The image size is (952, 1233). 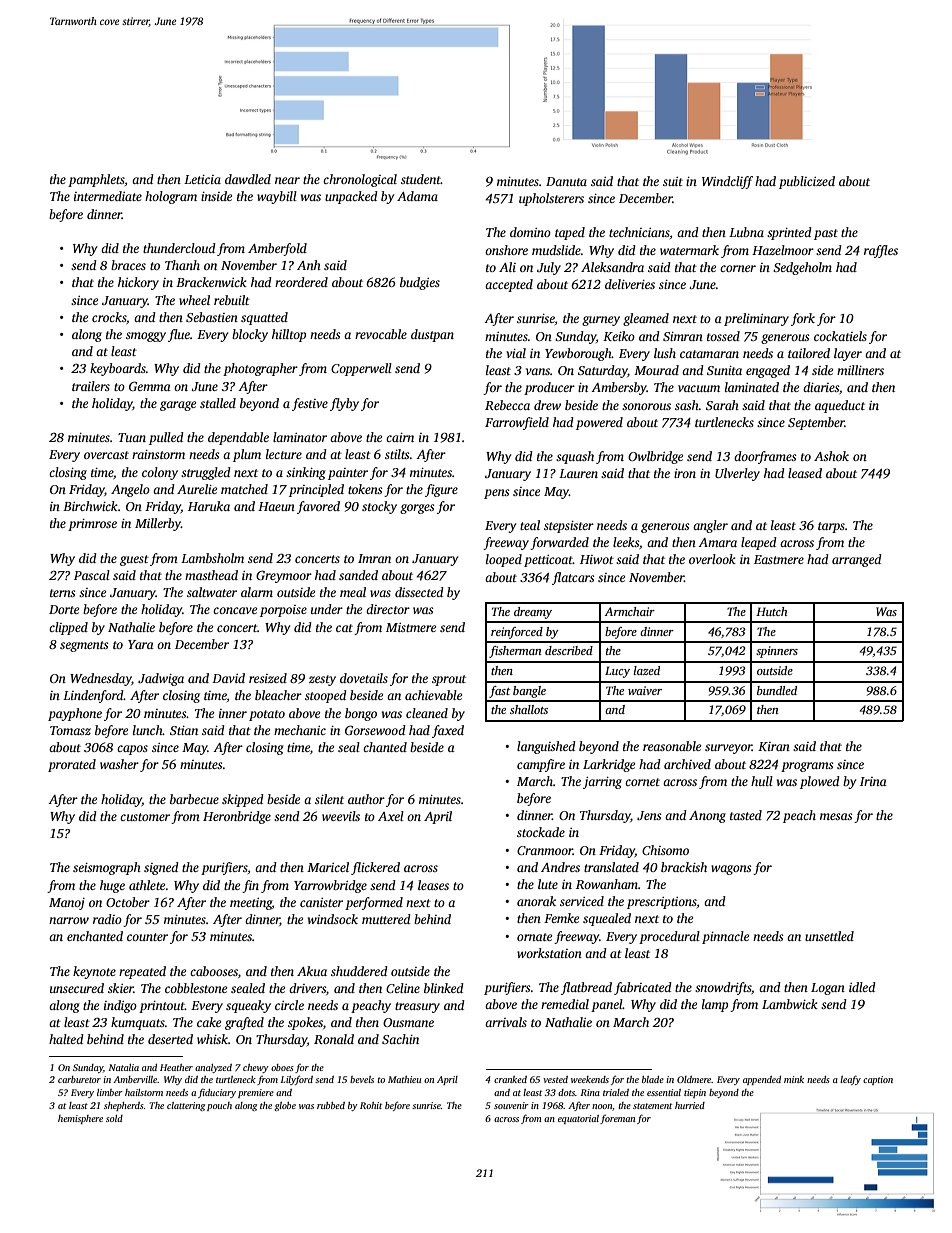 What do you see at coordinates (548, 884) in the document?
I see `lute` at bounding box center [548, 884].
